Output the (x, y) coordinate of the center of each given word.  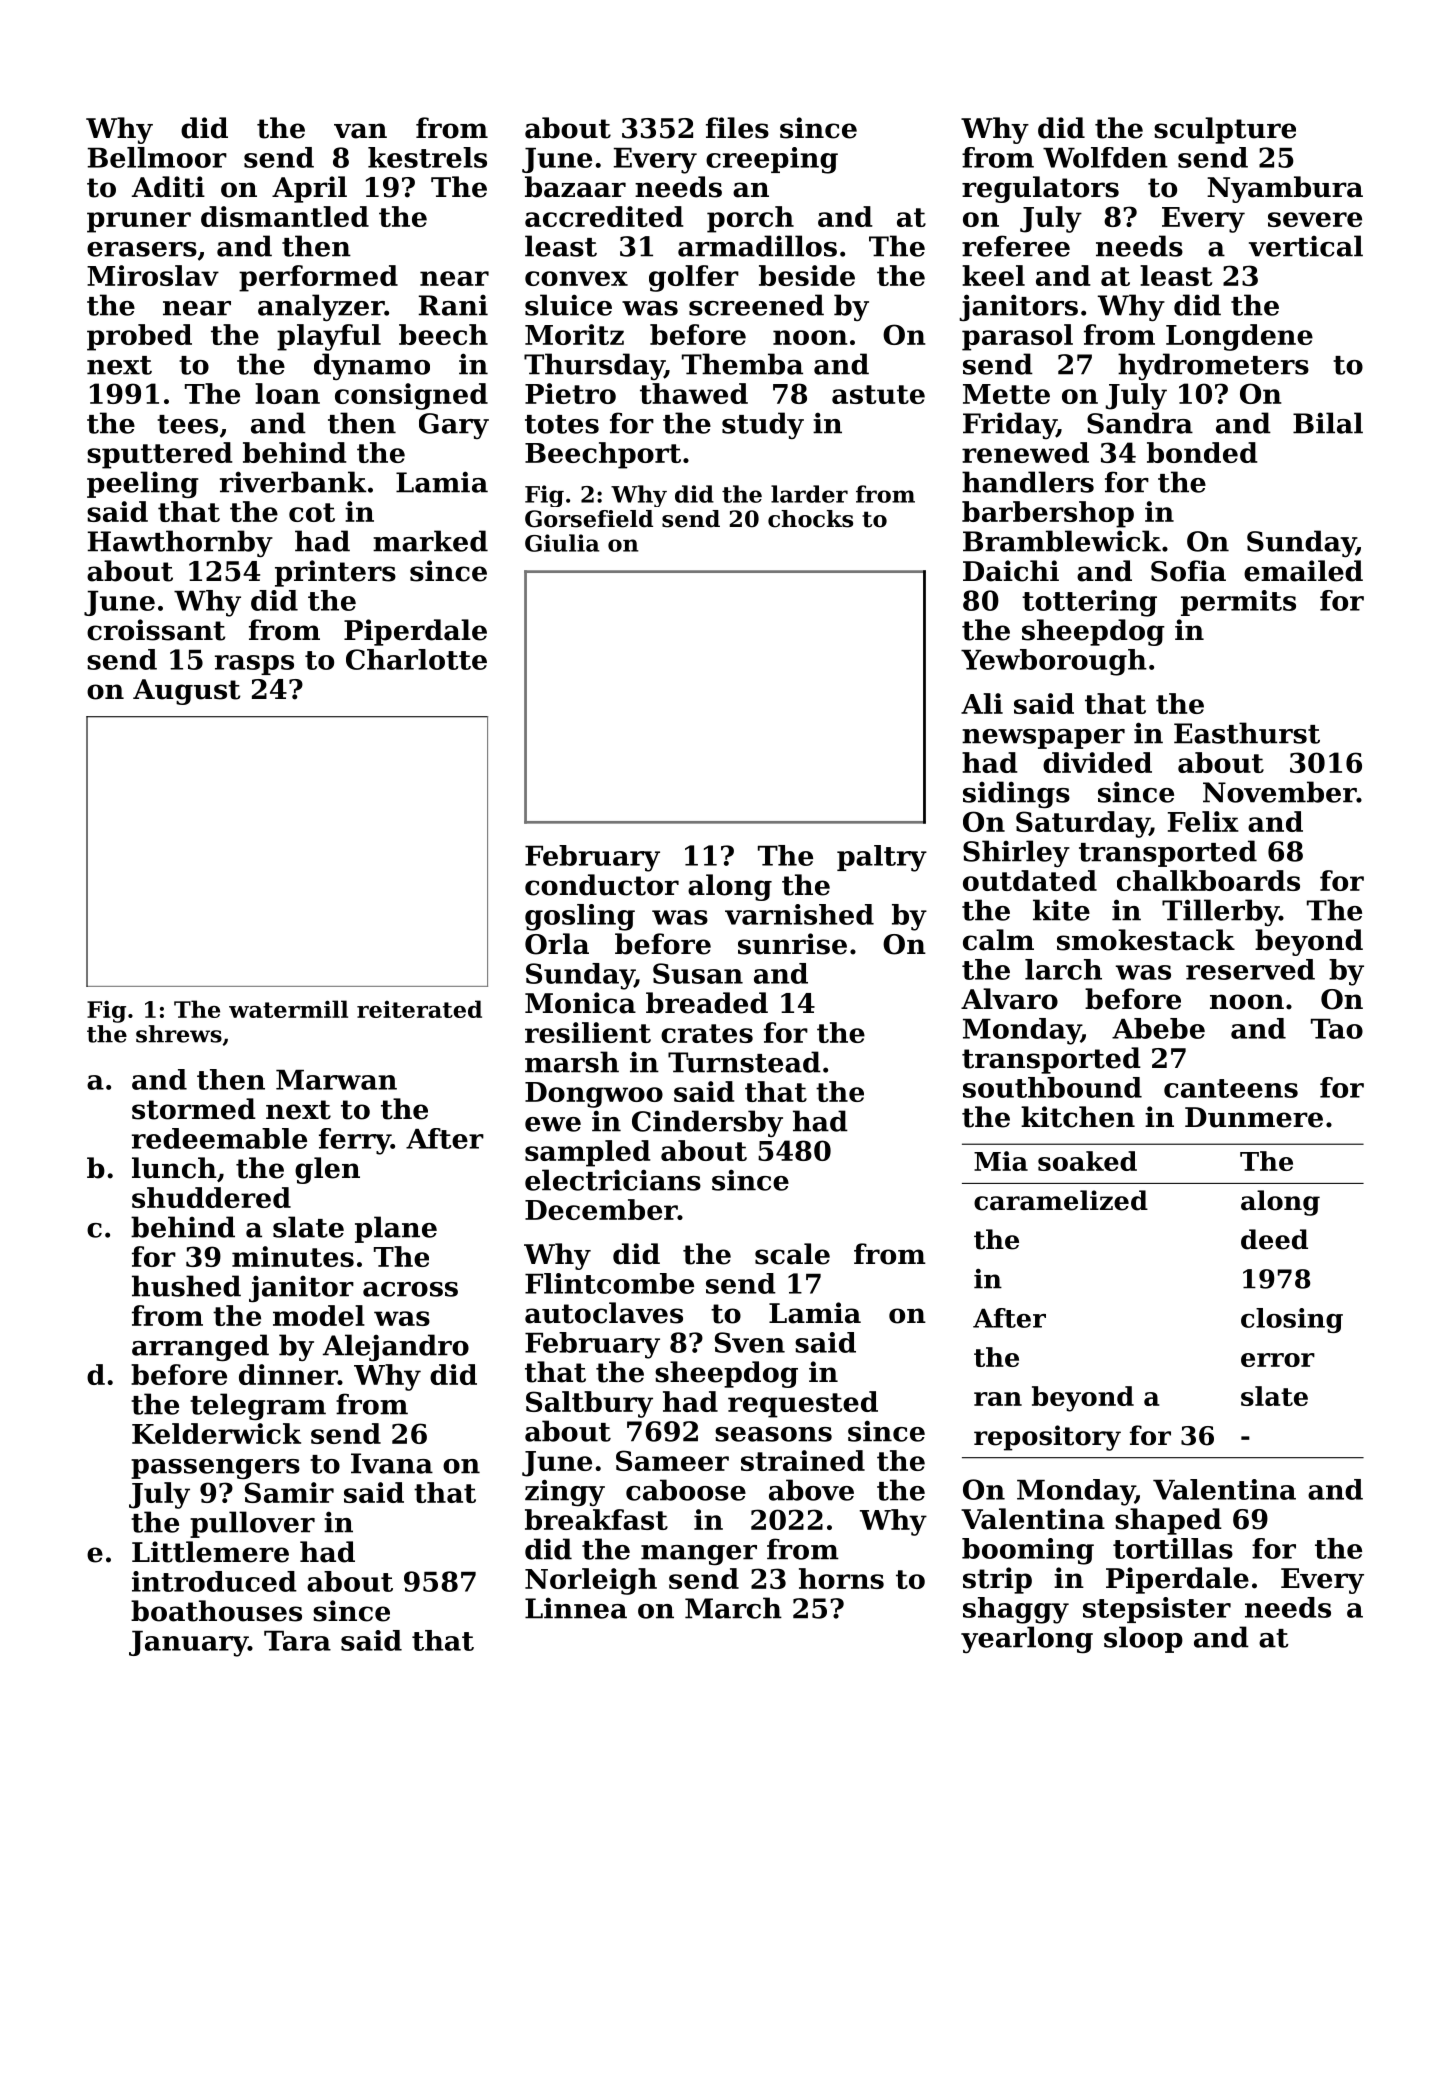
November (1280, 792)
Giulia (562, 543)
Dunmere (1254, 1117)
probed (139, 337)
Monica (580, 1003)
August (186, 692)
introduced (214, 1581)
